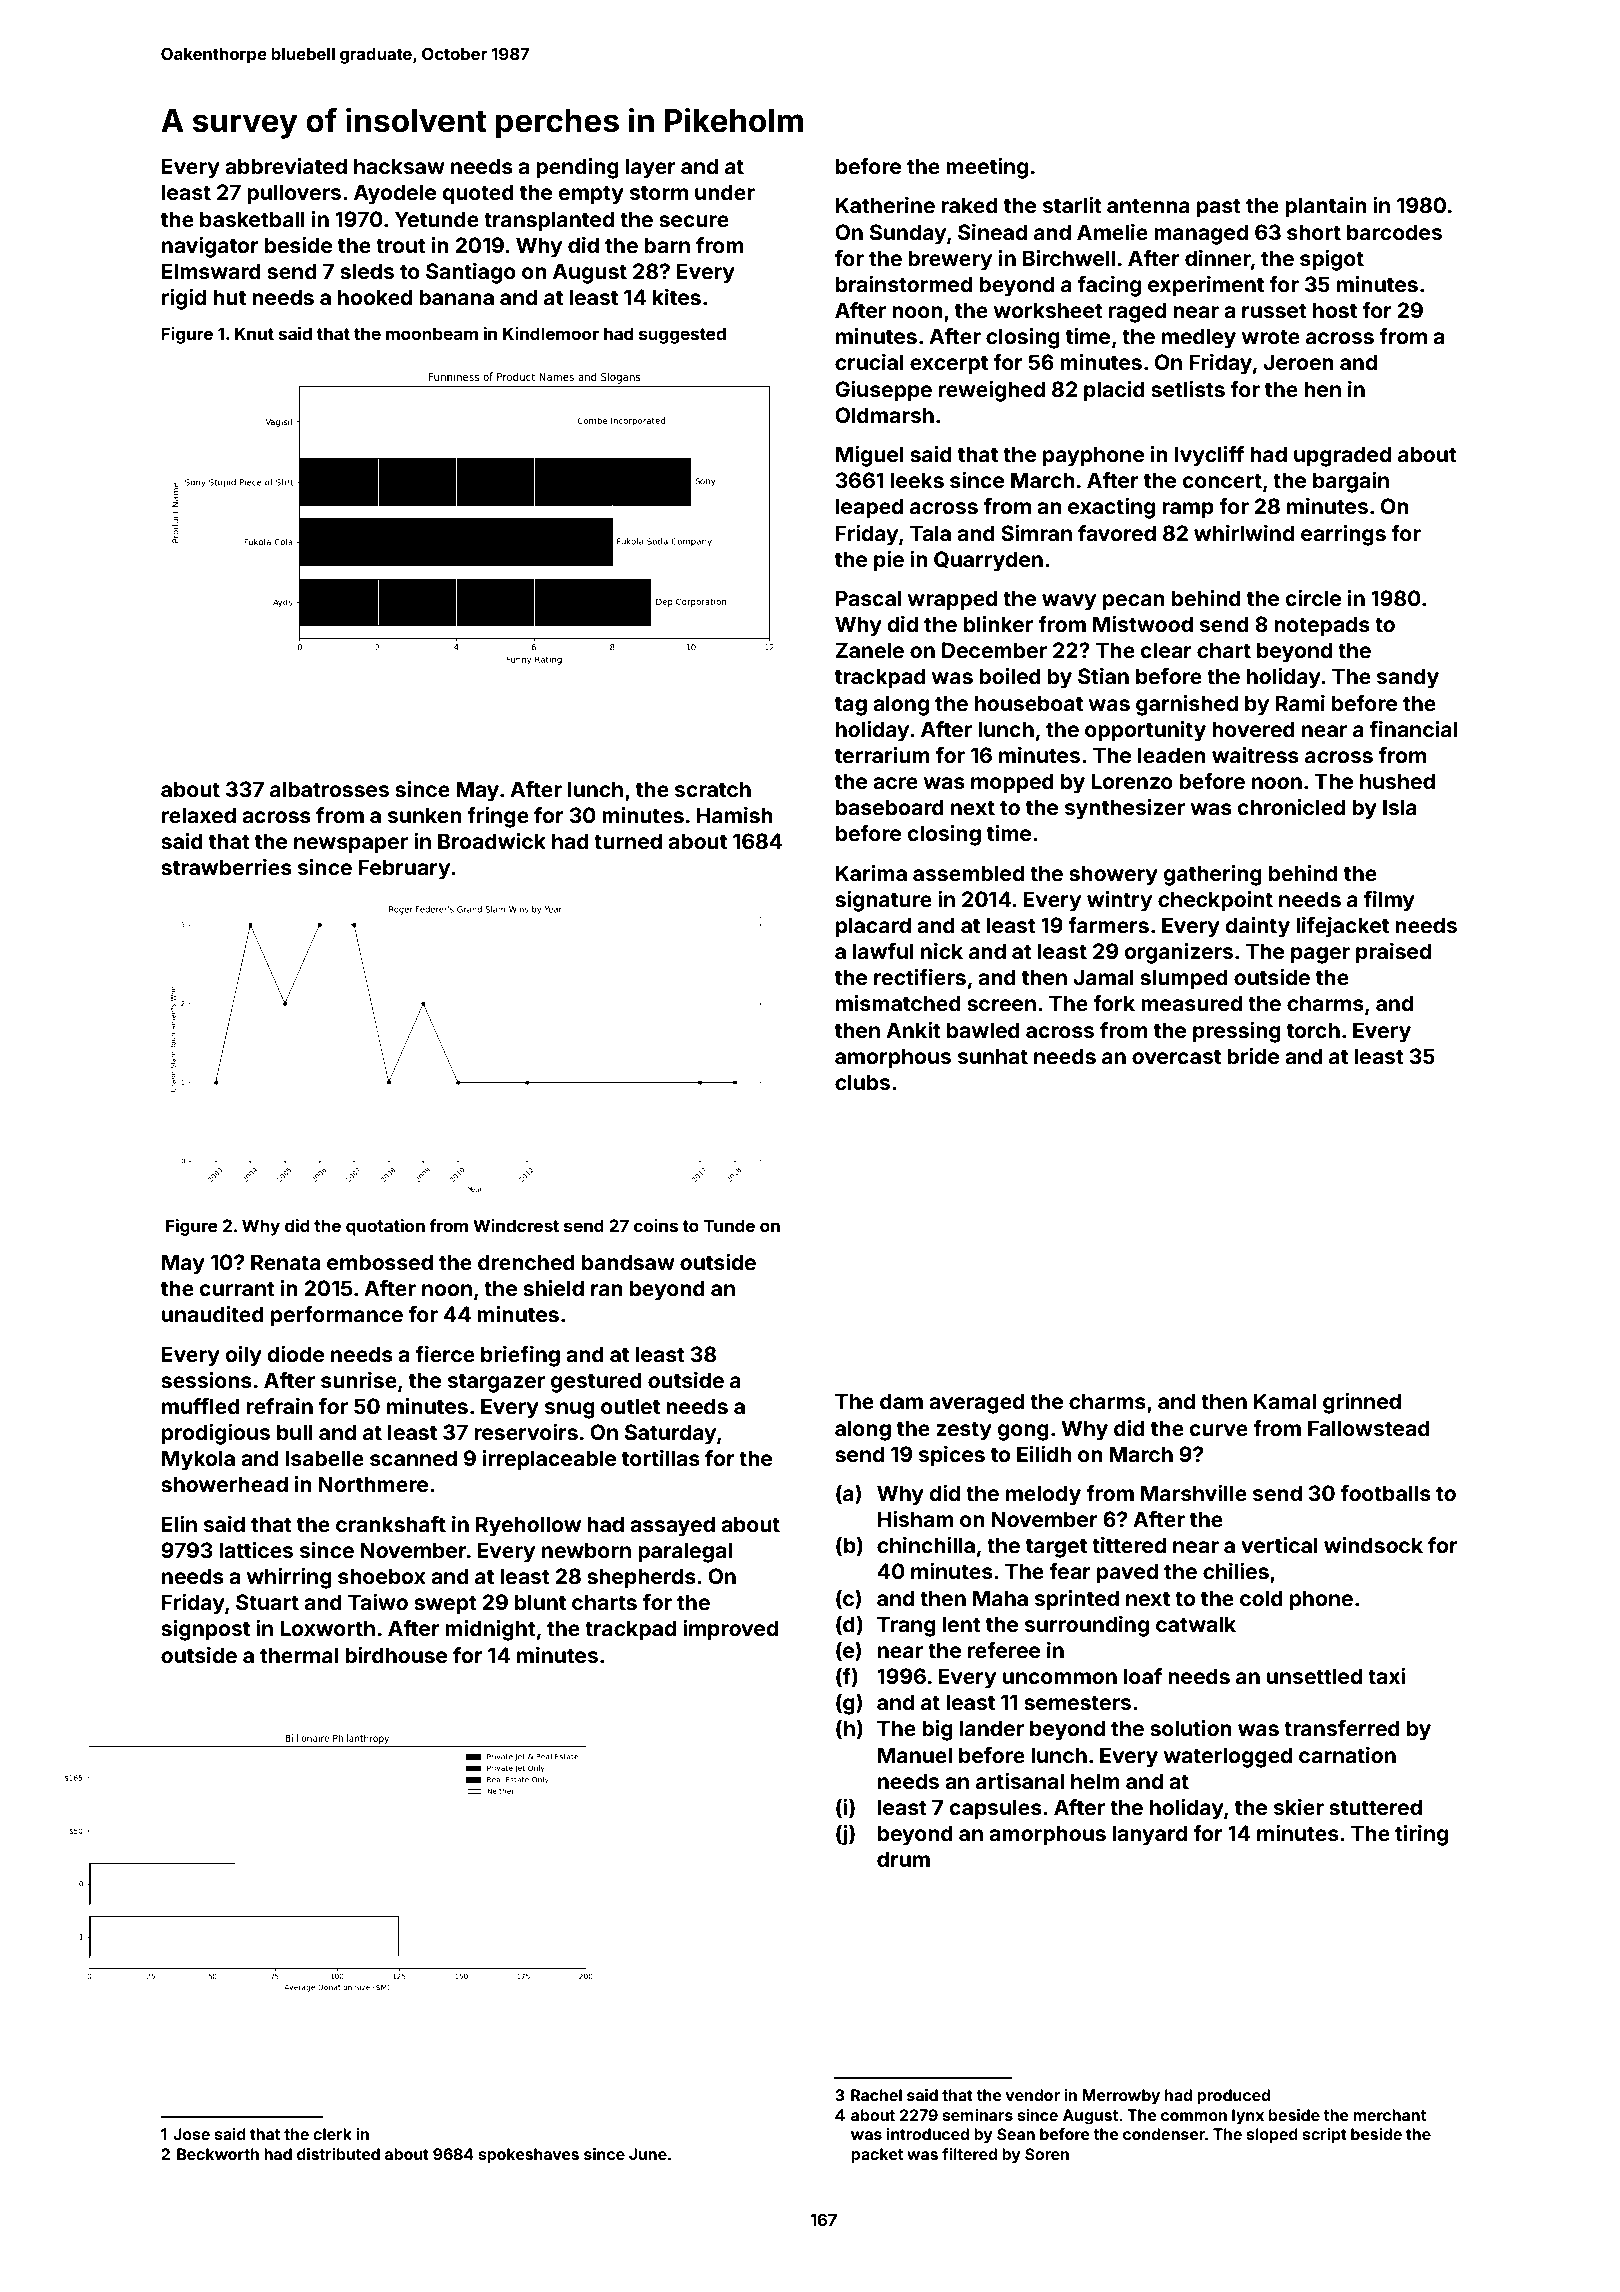  What do you see at coordinates (1218, 258) in the image?
I see `dinner` at bounding box center [1218, 258].
